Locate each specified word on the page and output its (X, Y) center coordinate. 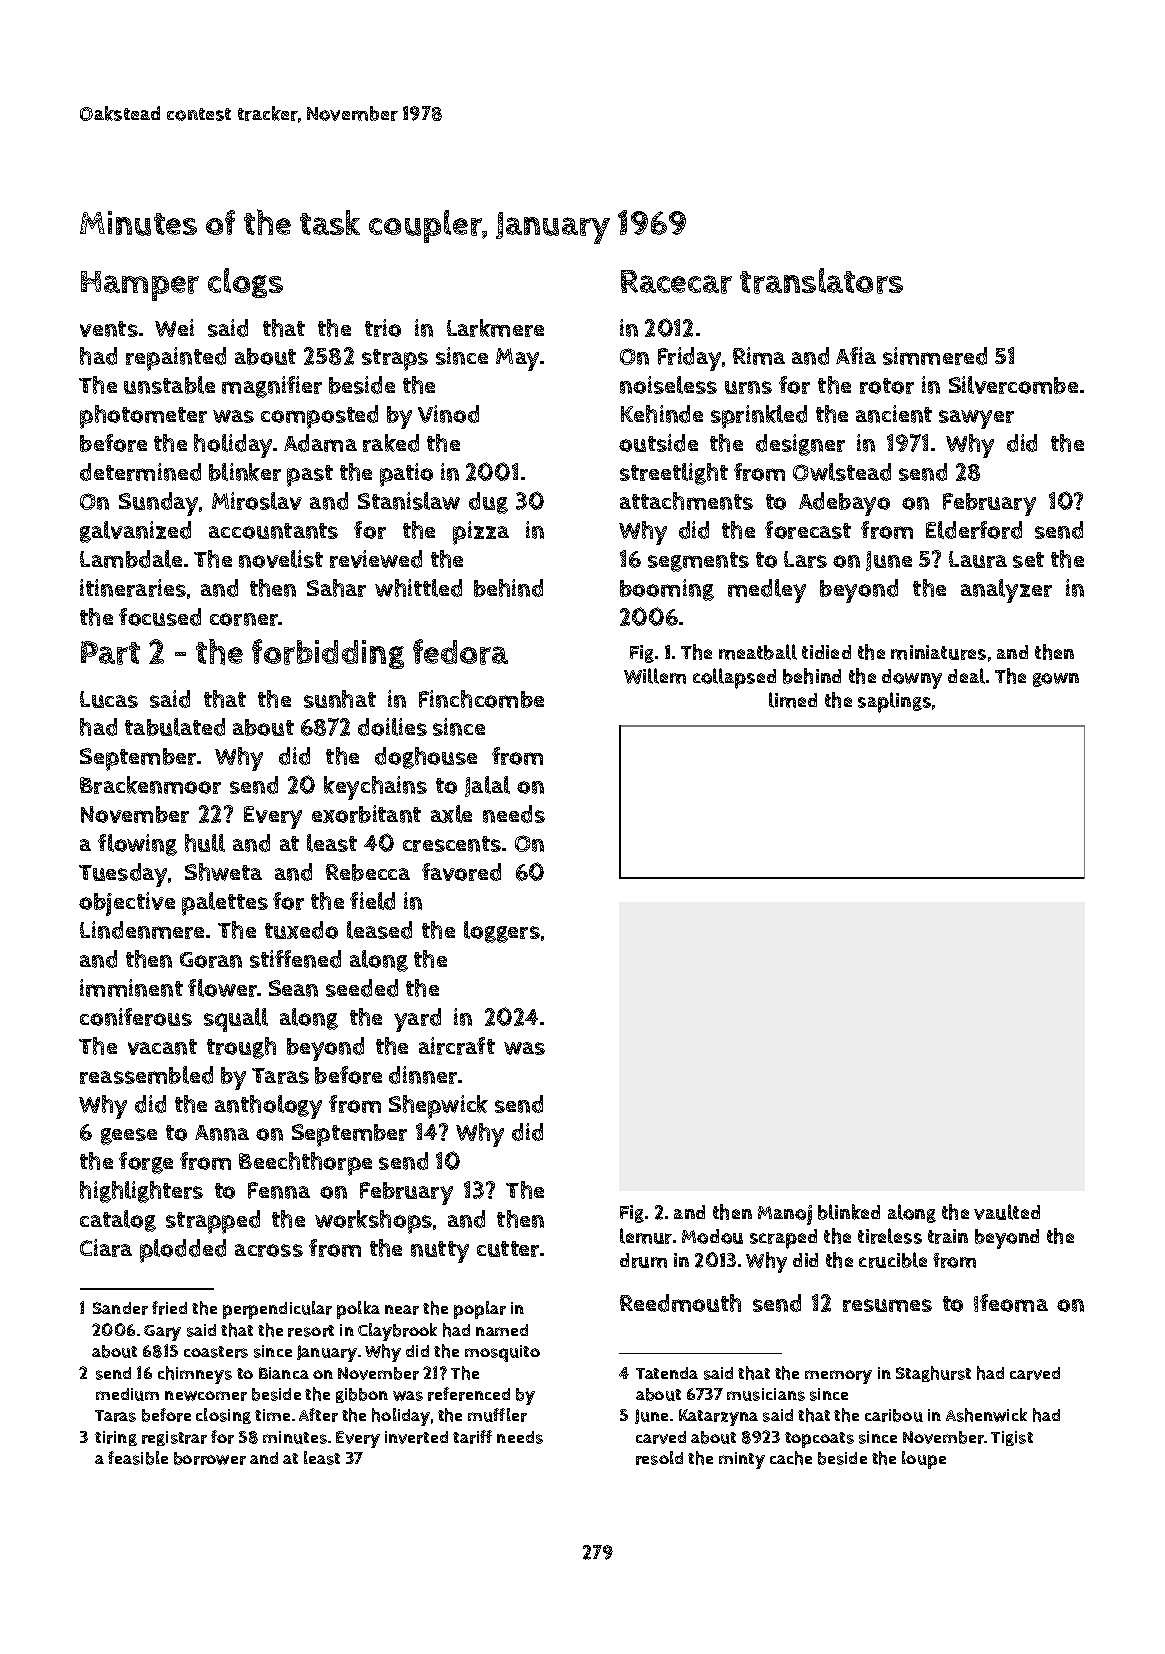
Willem (655, 676)
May (517, 359)
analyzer (1006, 591)
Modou (712, 1236)
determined (140, 472)
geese (129, 1136)
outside (658, 443)
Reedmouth (680, 1303)
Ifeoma (1011, 1303)
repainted (176, 359)
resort (311, 1331)
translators (821, 281)
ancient (894, 414)
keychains (375, 788)
